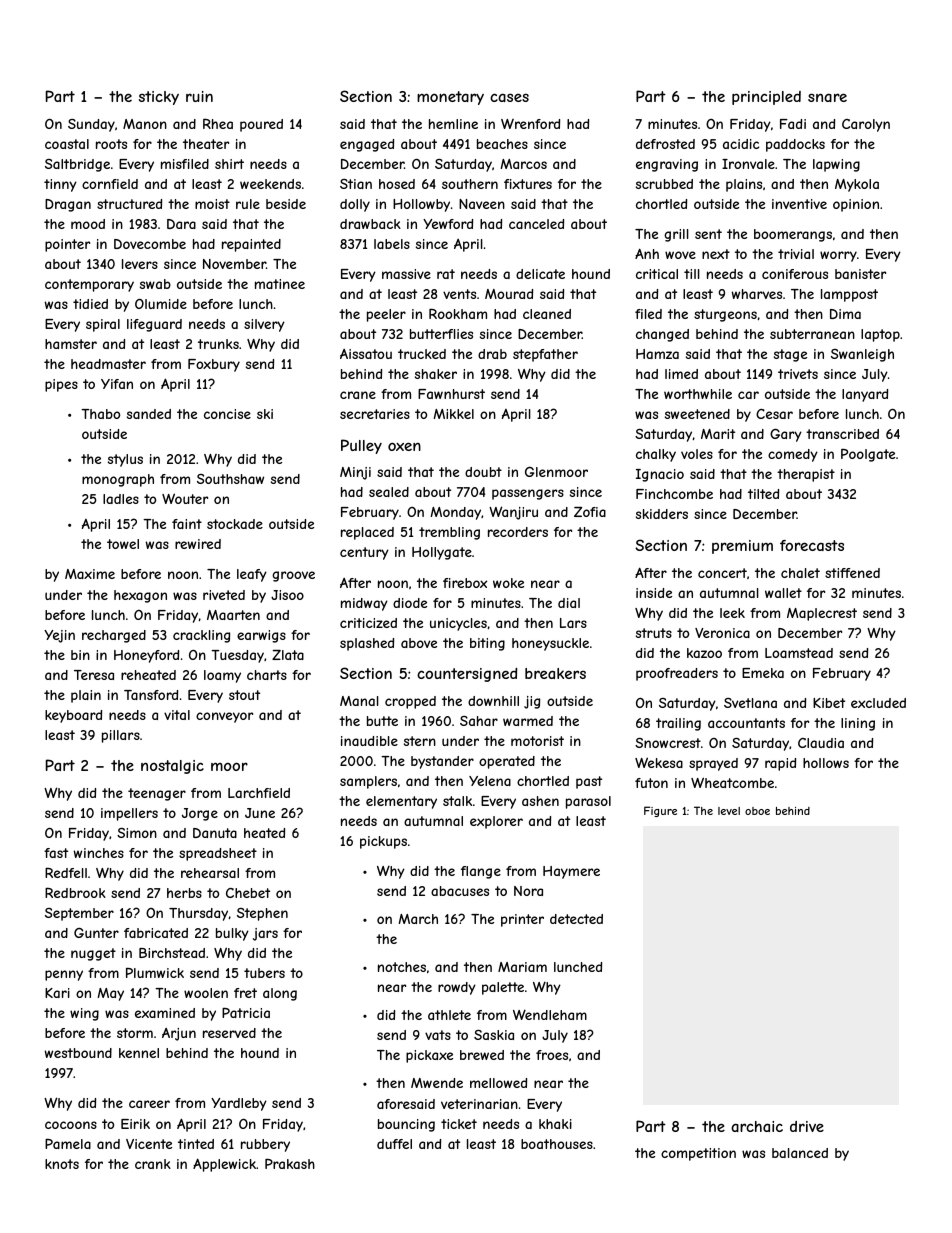 Image resolution: width=952 pixels, height=1233 pixels. Describe the element at coordinates (280, 994) in the document. I see `along` at that location.
